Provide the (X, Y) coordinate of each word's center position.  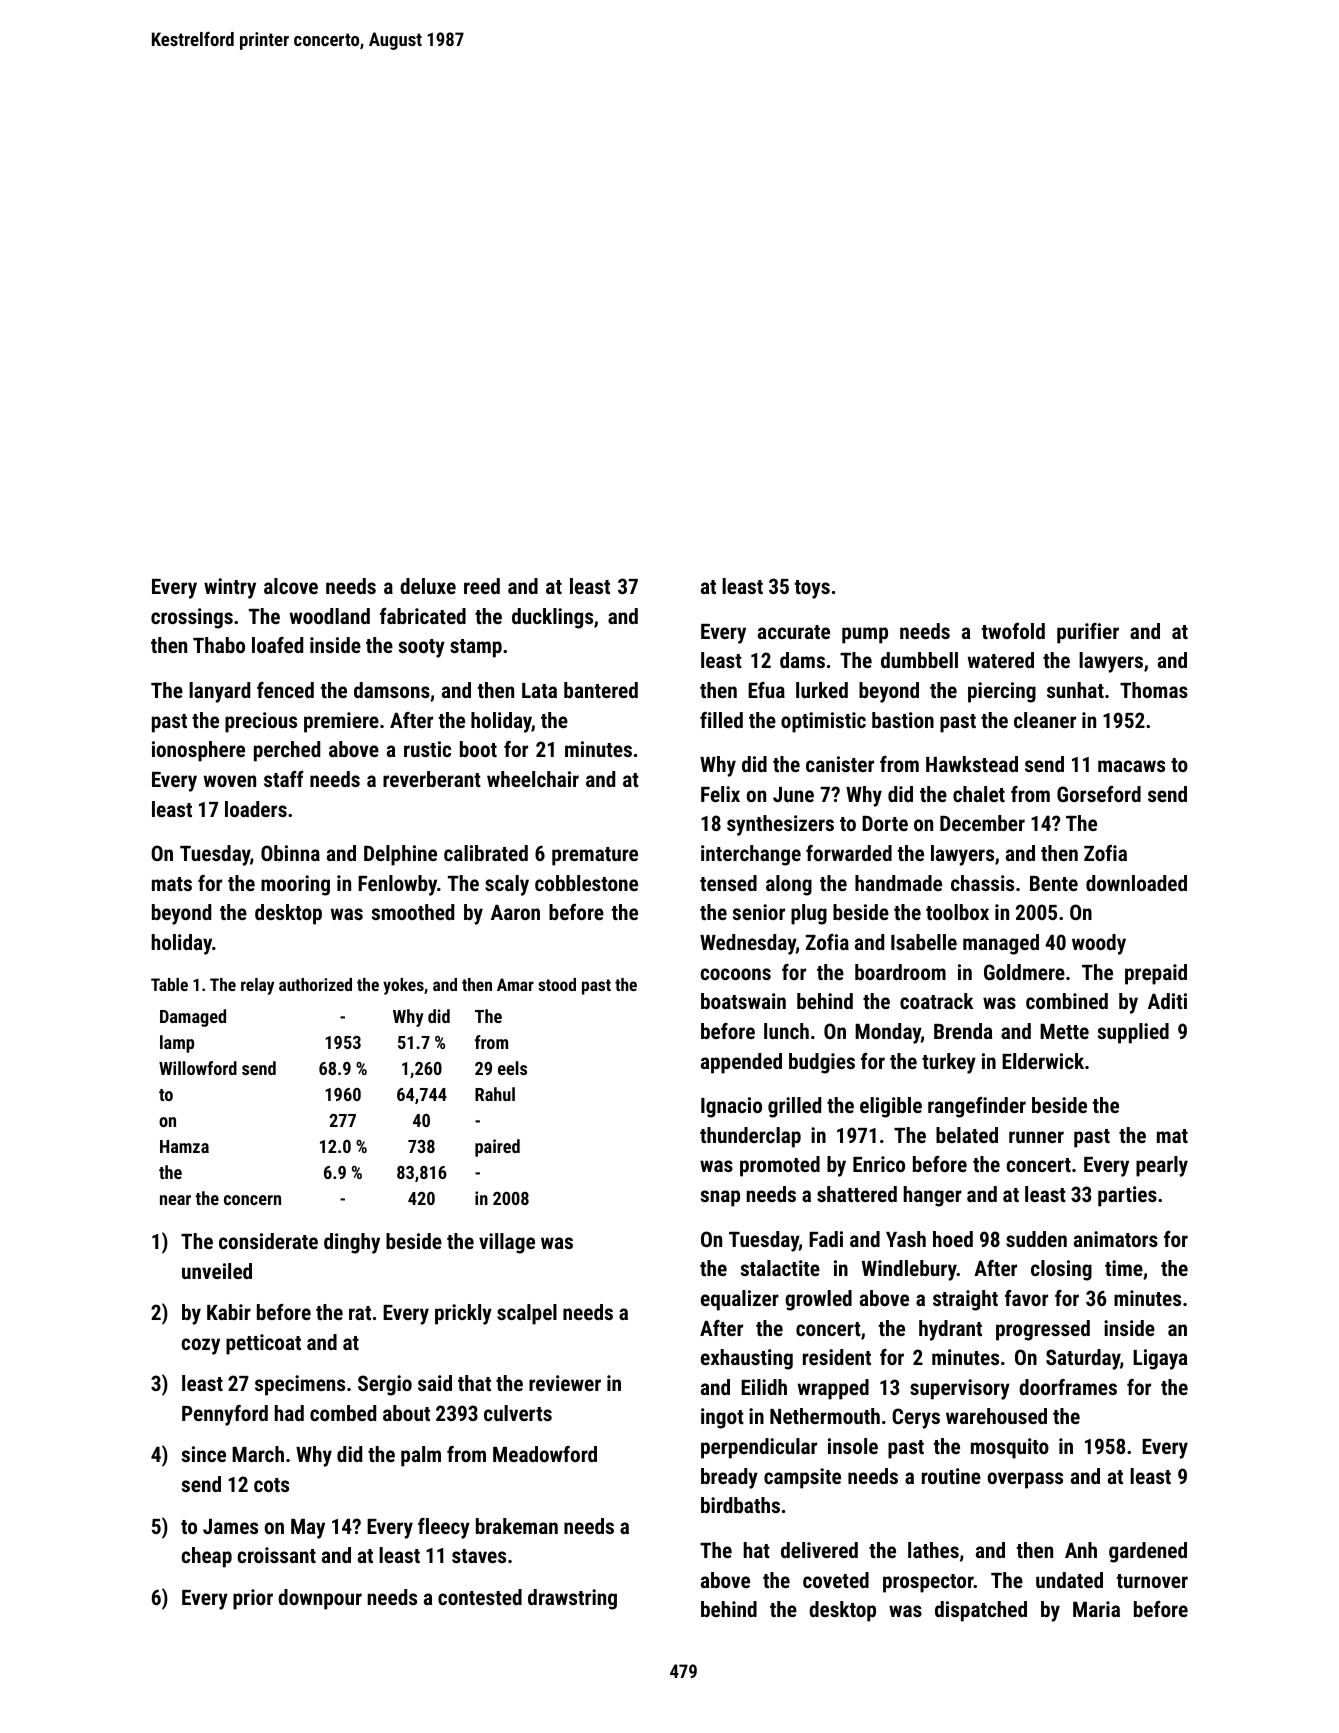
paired (497, 1148)
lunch (786, 1031)
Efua (766, 690)
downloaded (1136, 883)
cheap (206, 1557)
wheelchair (533, 779)
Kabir (229, 1312)
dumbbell (919, 660)
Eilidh (764, 1387)
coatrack (936, 1001)
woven (230, 781)
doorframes (1068, 1387)
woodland (330, 616)
